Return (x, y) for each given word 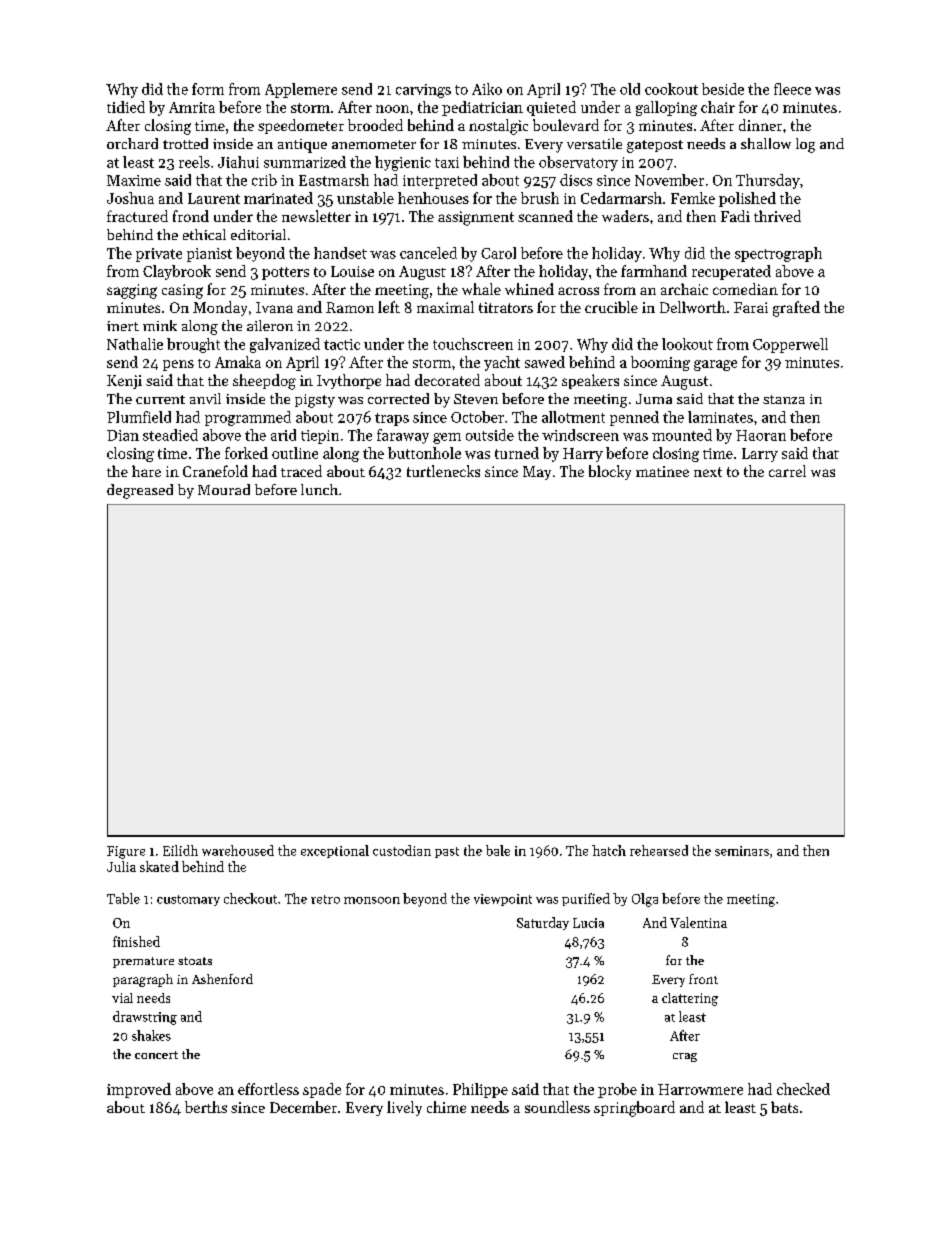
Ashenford (222, 979)
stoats (195, 961)
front (703, 979)
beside (723, 89)
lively (404, 1108)
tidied (126, 107)
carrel (787, 471)
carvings (423, 91)
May (537, 473)
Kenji (124, 382)
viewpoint (503, 900)
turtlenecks (443, 471)
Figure (126, 852)
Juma (654, 399)
